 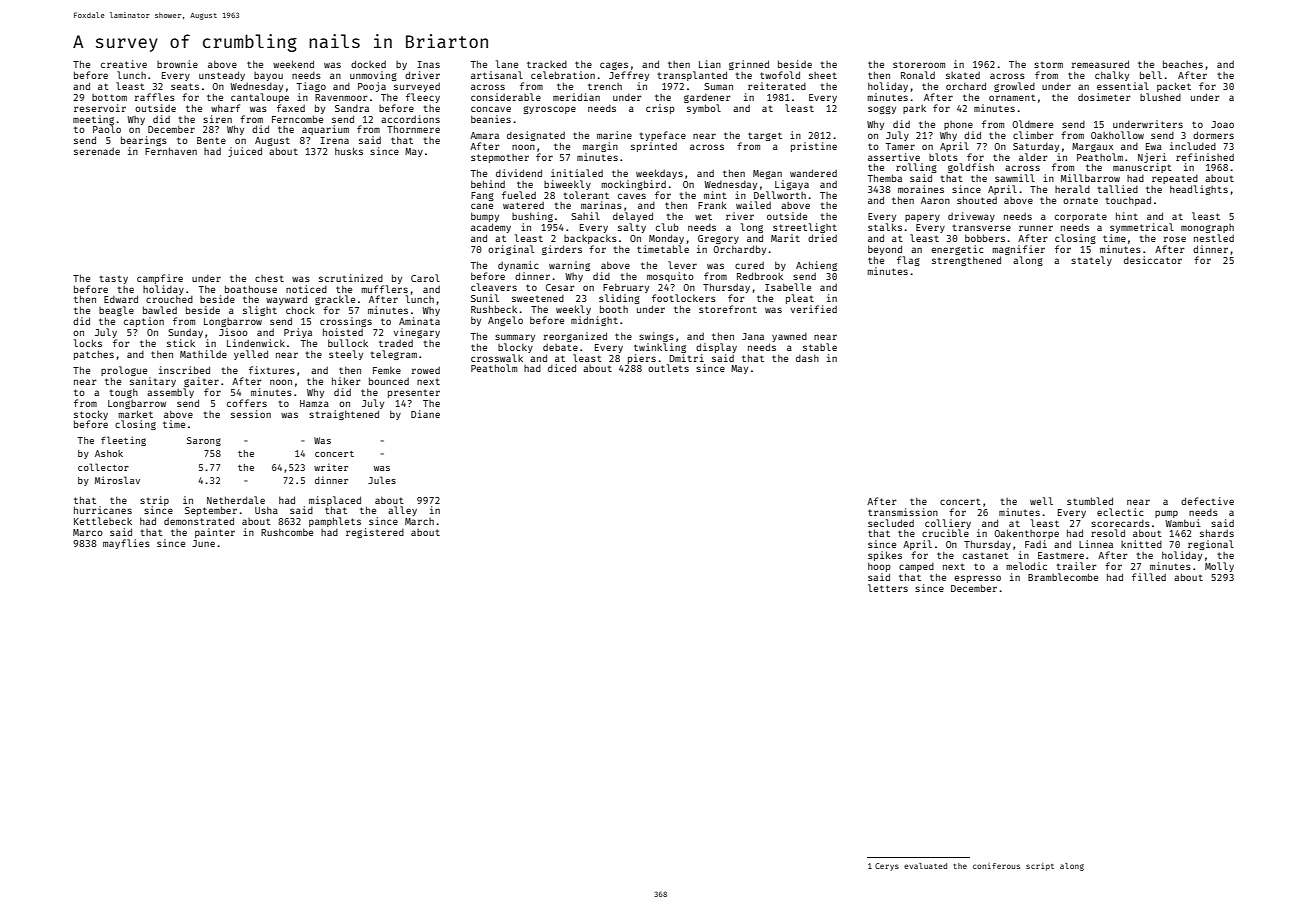 What do you see at coordinates (382, 480) in the screenshot?
I see `Jules` at bounding box center [382, 480].
